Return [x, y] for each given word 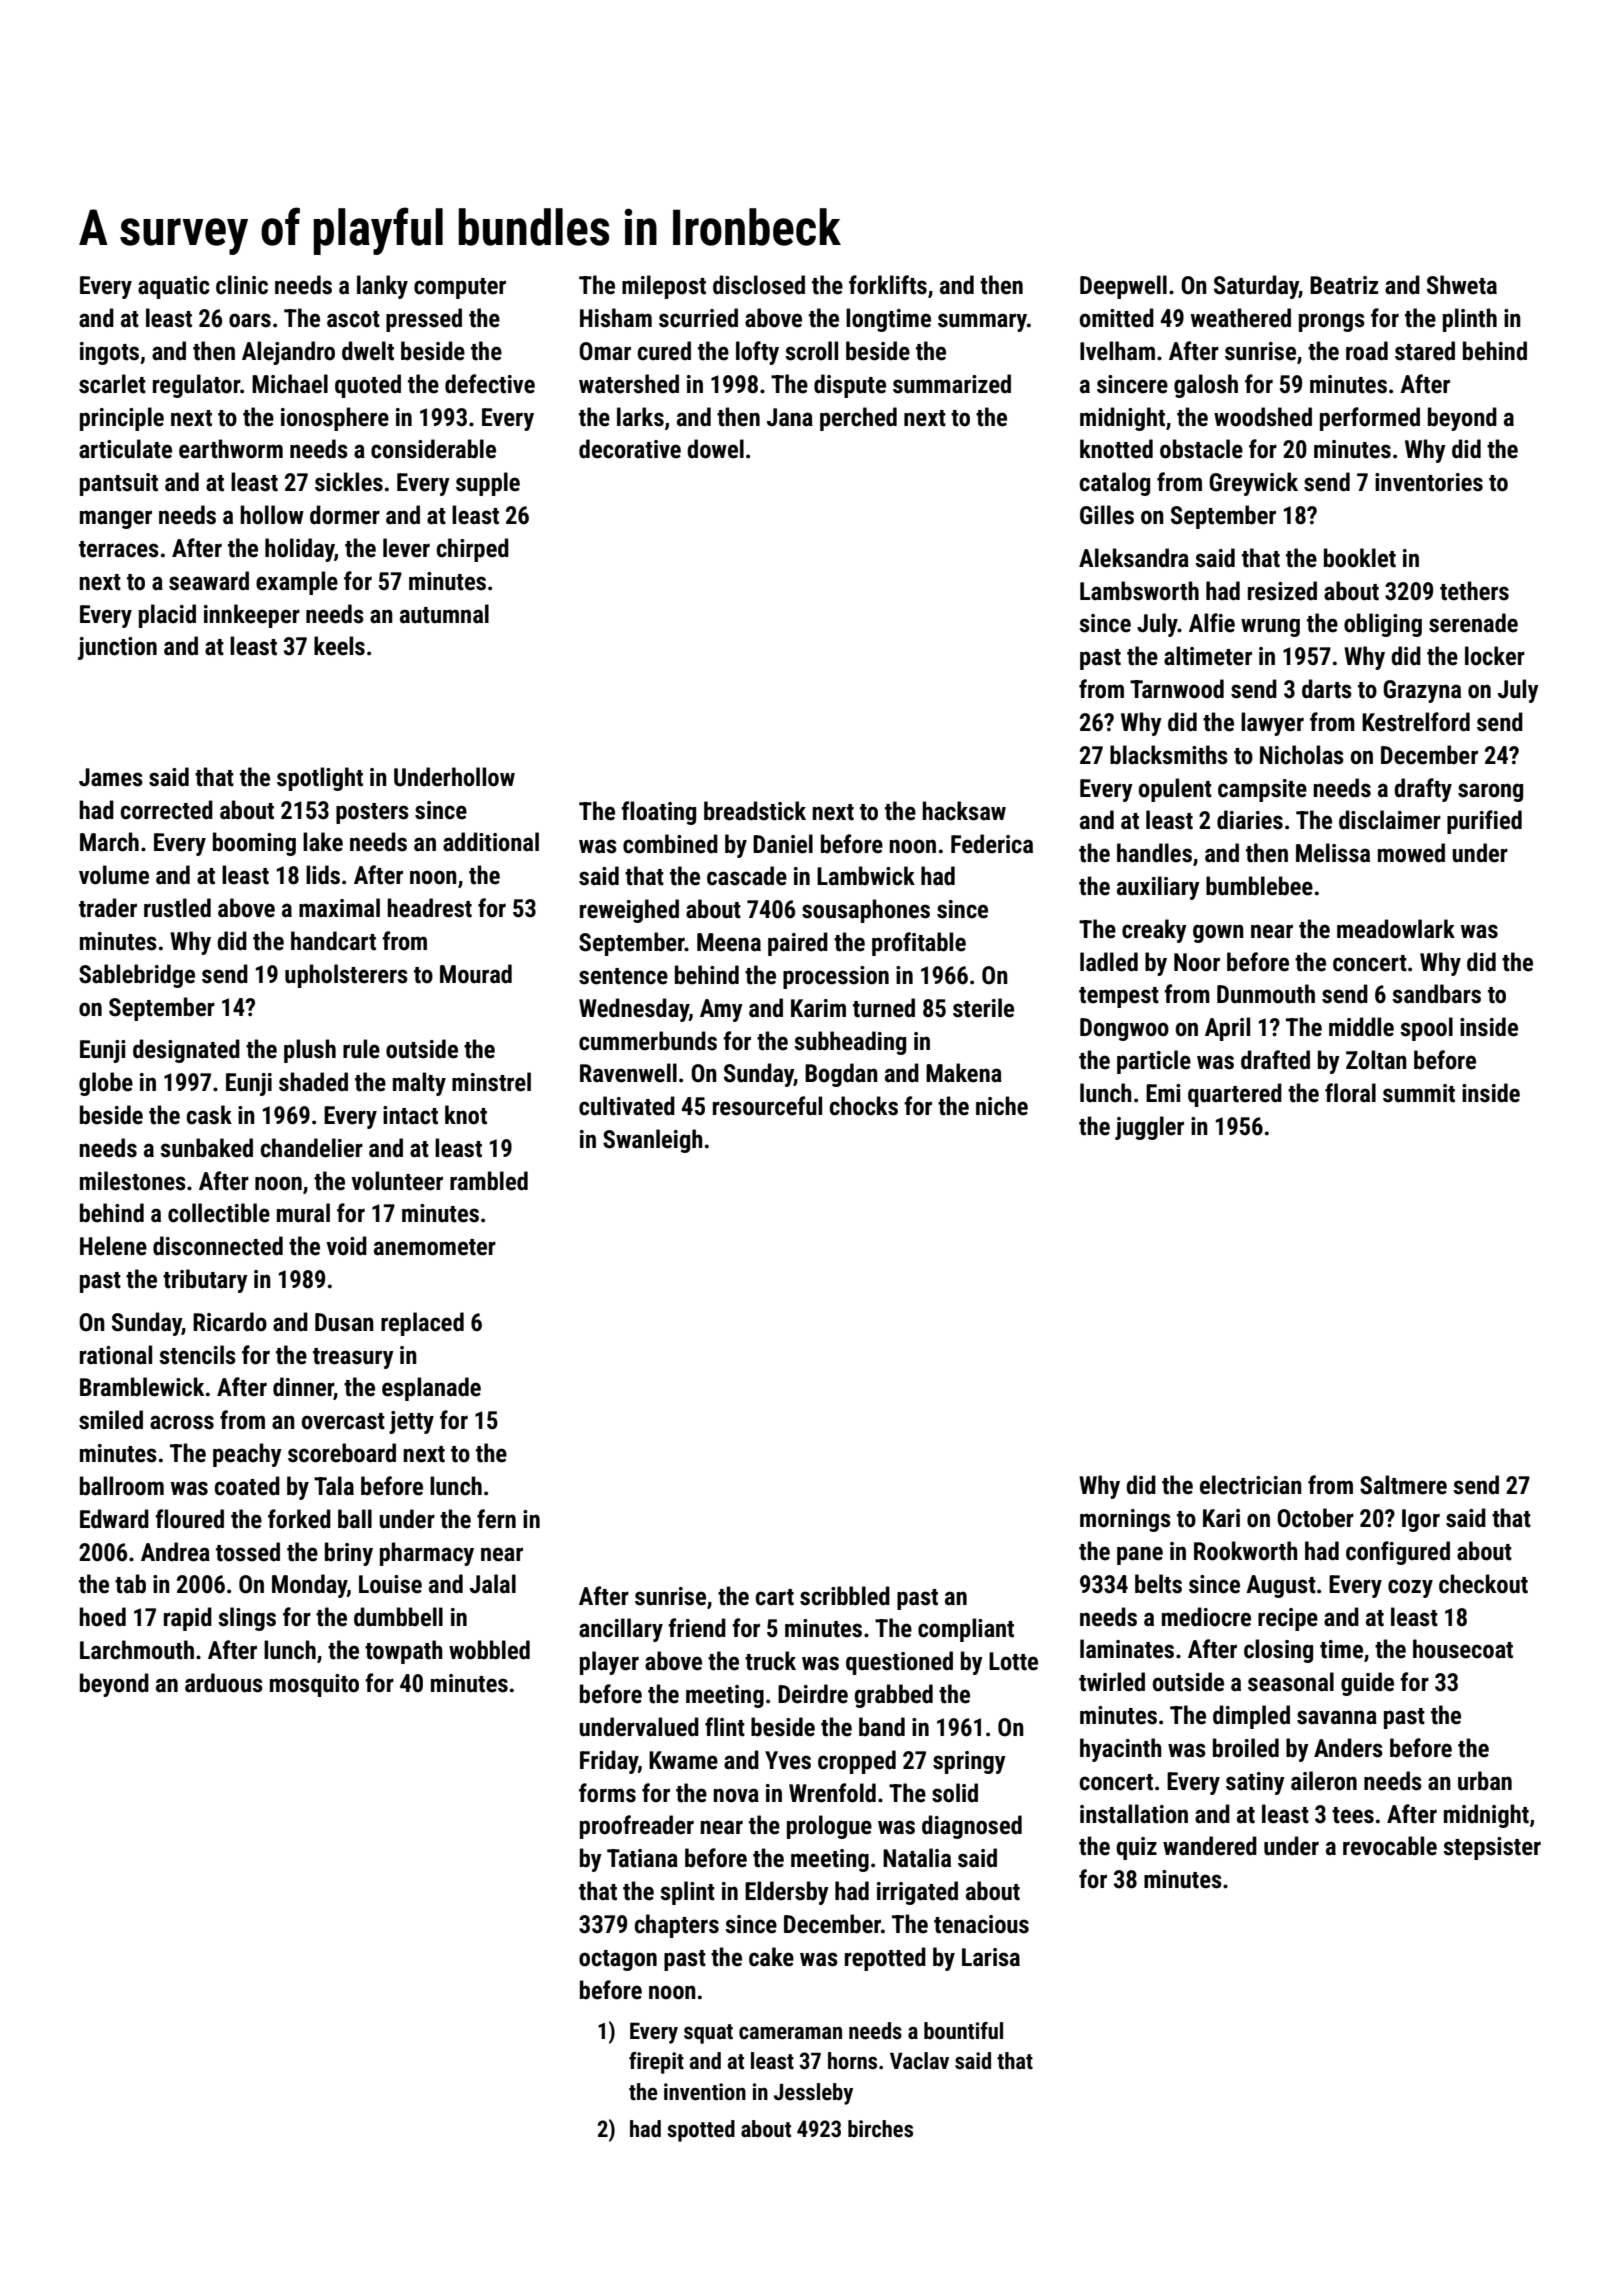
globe [106, 1084]
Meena [729, 942]
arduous [224, 1683]
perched [858, 419]
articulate [125, 449]
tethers [1474, 591]
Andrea [175, 1552]
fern [496, 1519]
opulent [1175, 790]
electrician [1251, 1485]
